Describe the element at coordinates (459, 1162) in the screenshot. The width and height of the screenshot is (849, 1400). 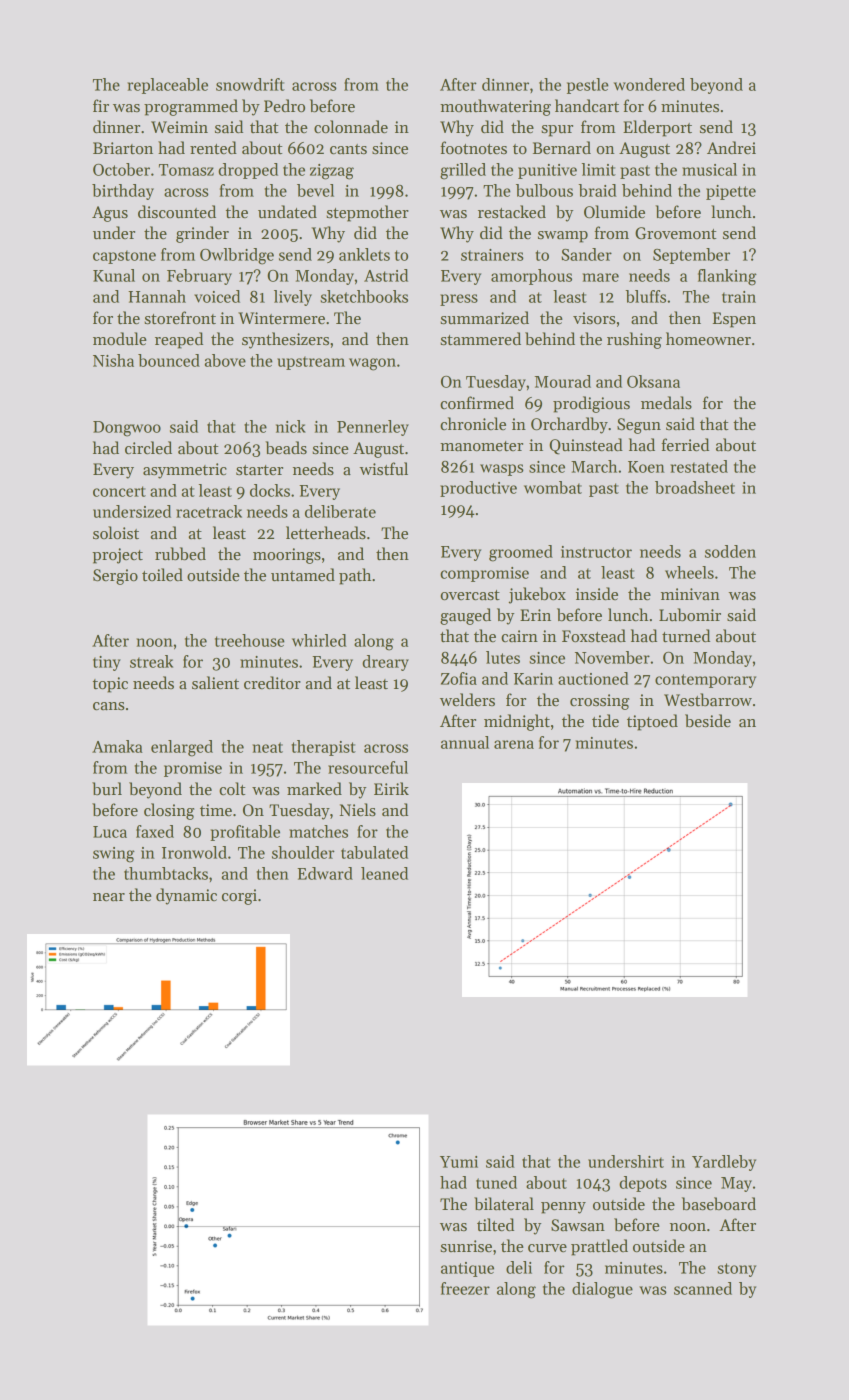
I see `Yumi` at that location.
